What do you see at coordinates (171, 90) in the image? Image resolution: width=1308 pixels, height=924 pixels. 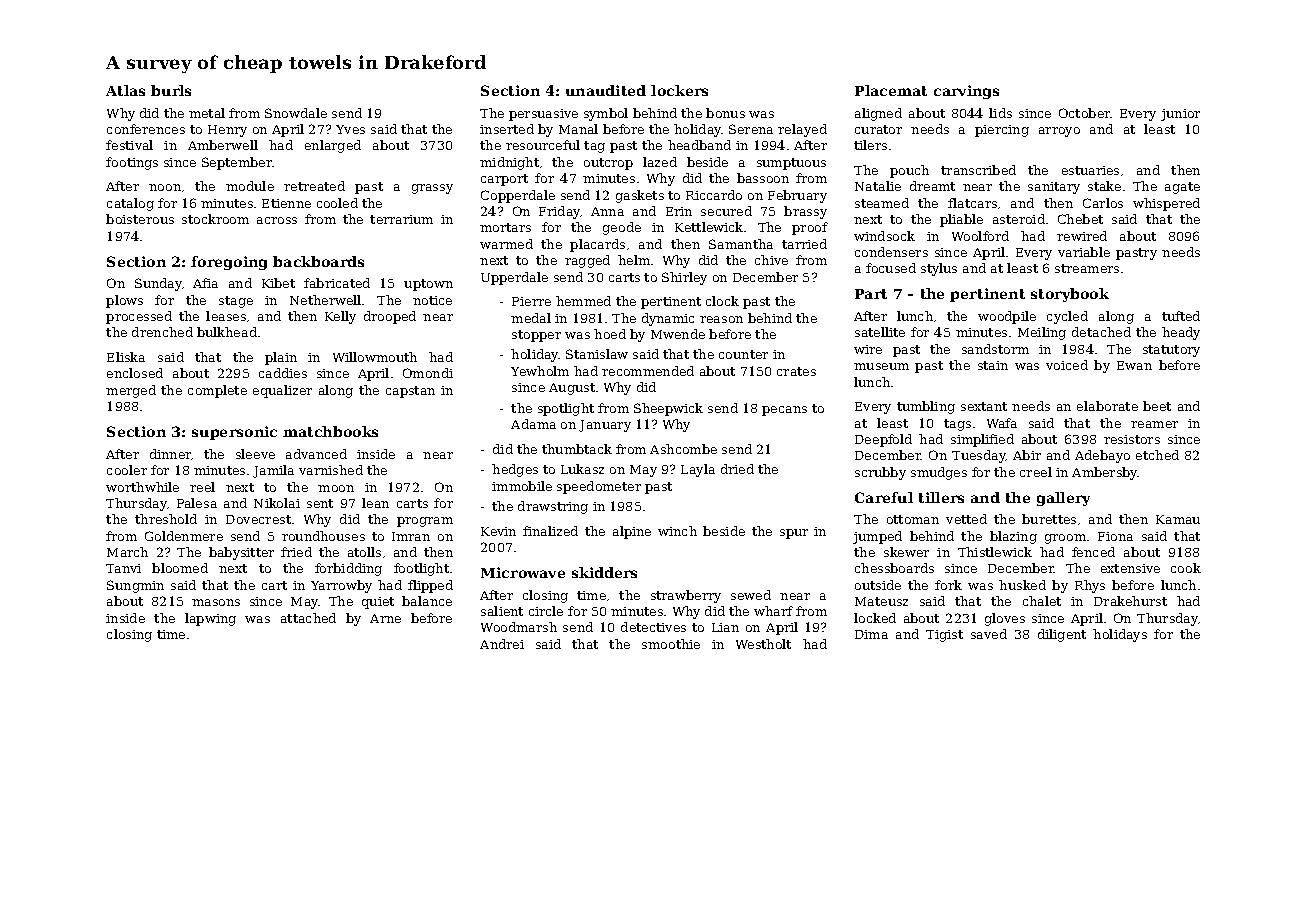 I see `burls` at bounding box center [171, 90].
